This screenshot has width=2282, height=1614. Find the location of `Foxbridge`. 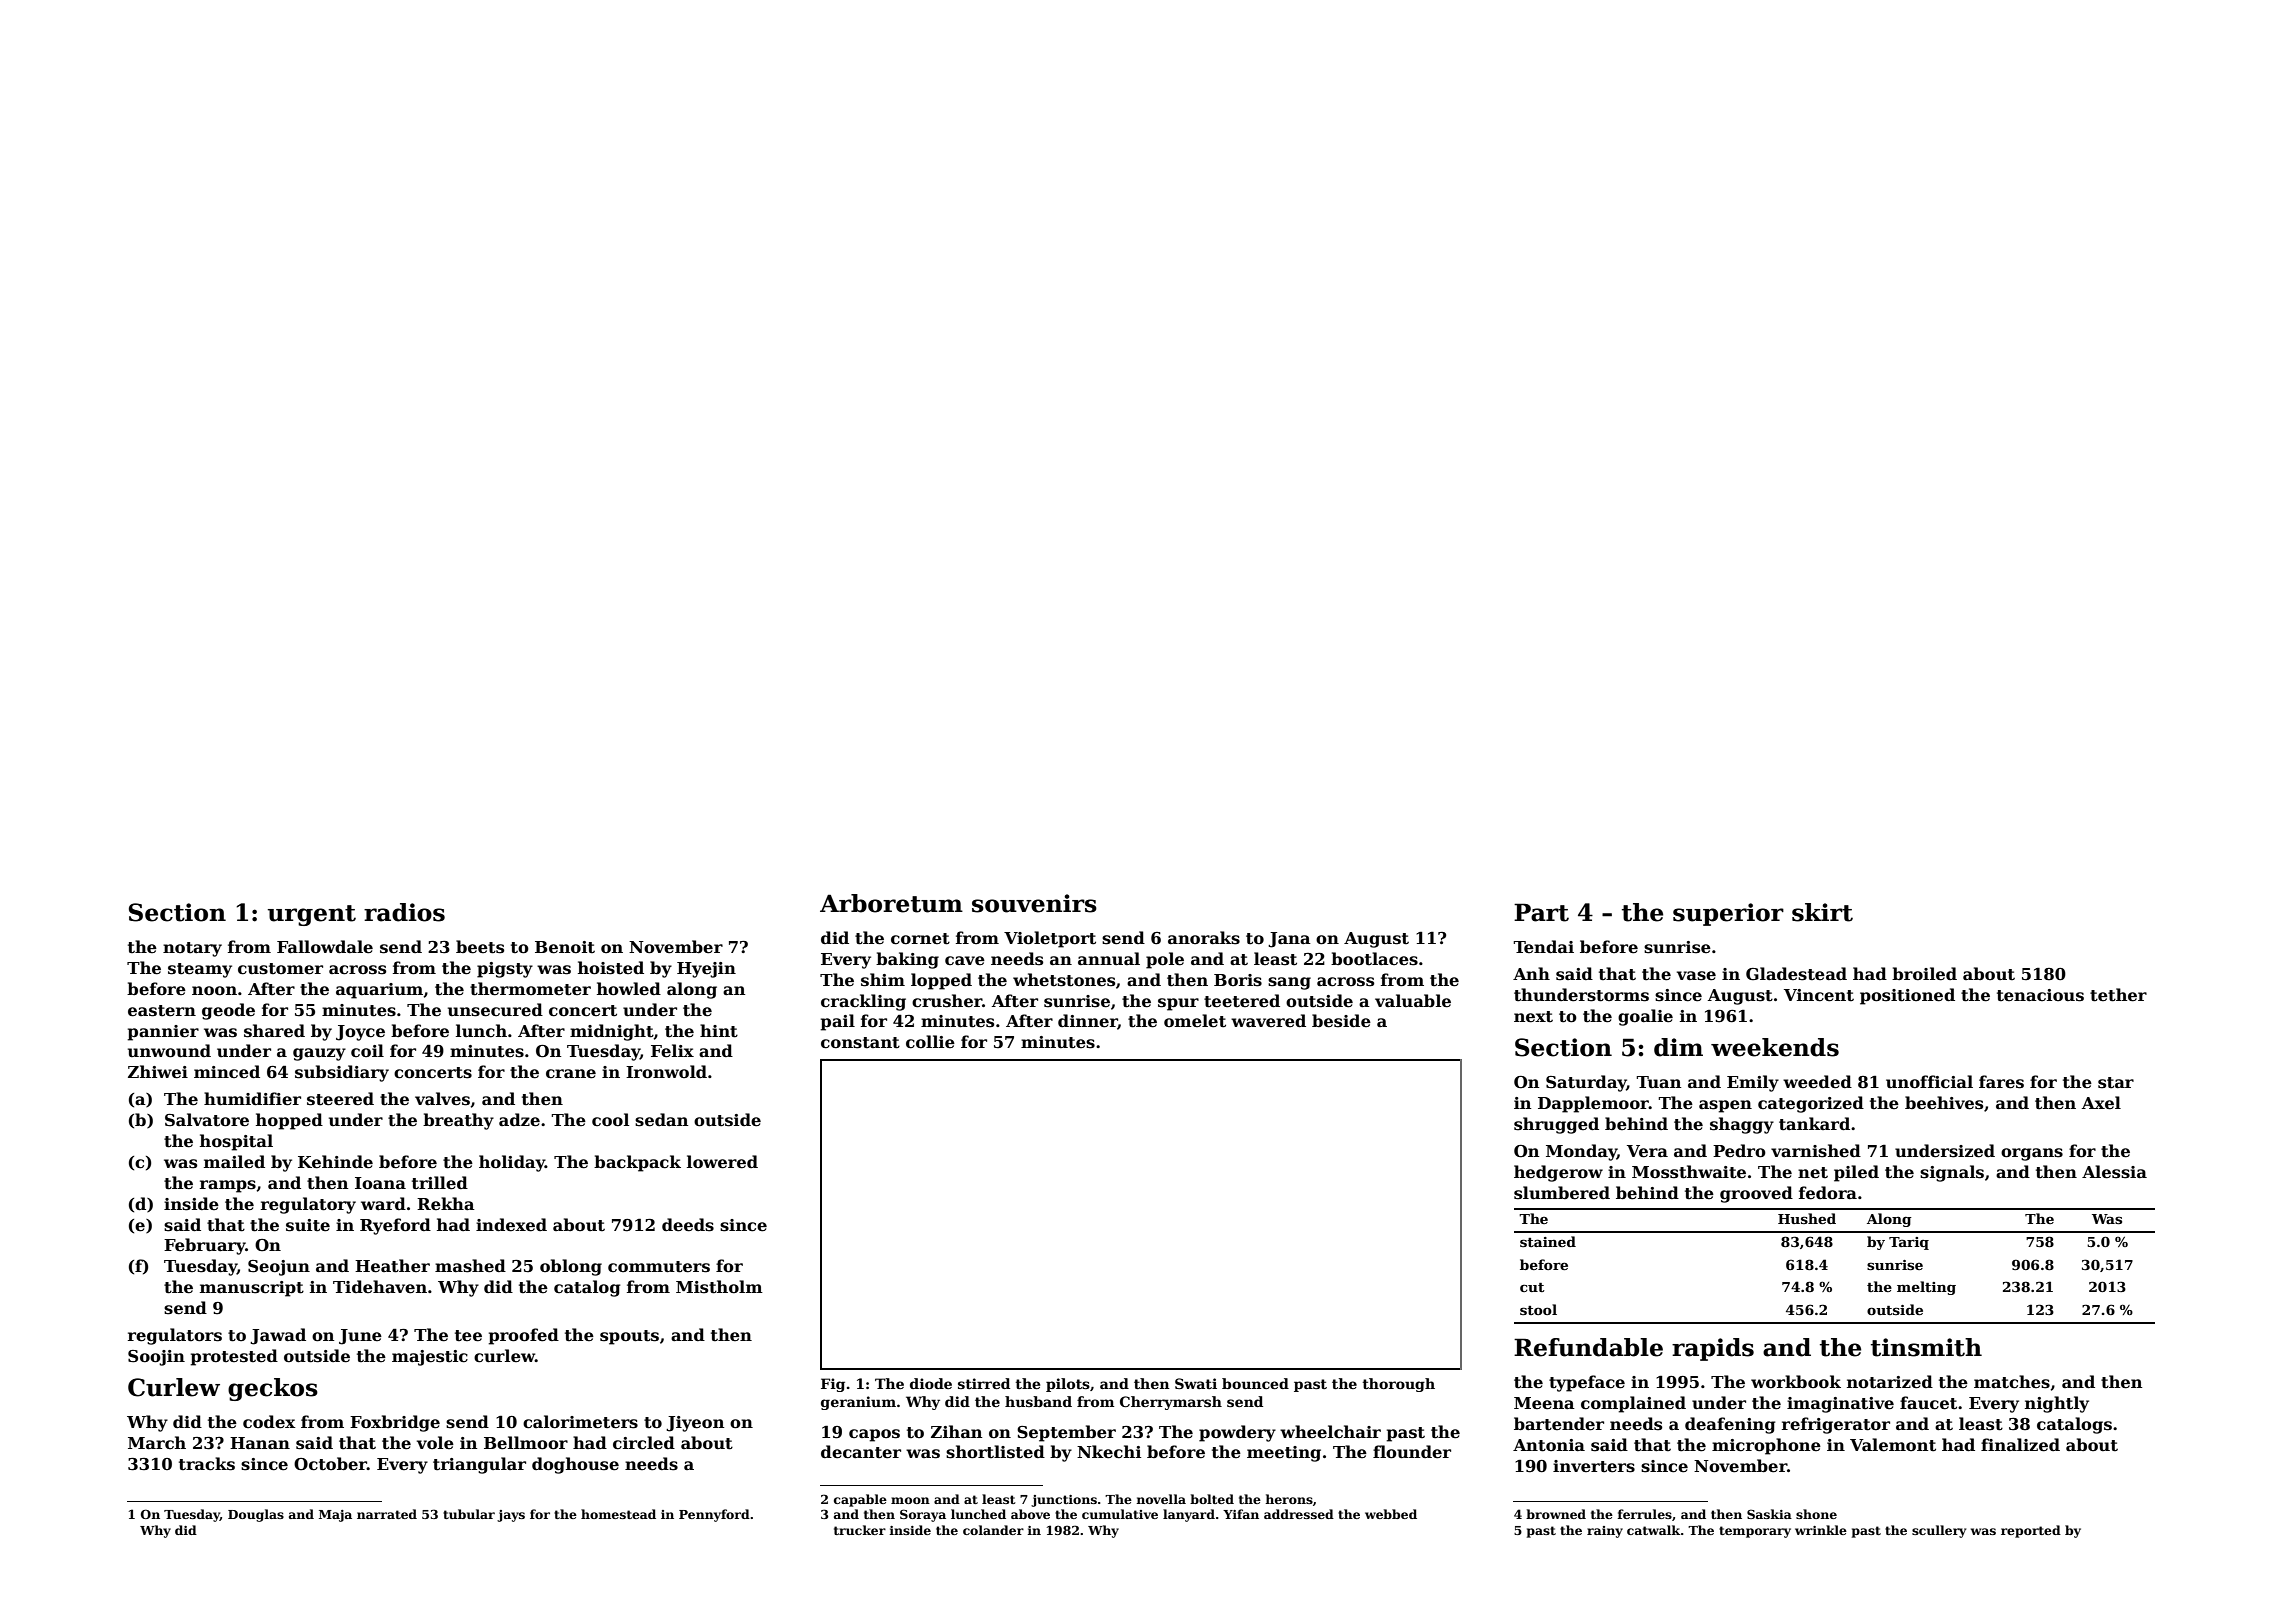

Foxbridge is located at coordinates (395, 1423).
